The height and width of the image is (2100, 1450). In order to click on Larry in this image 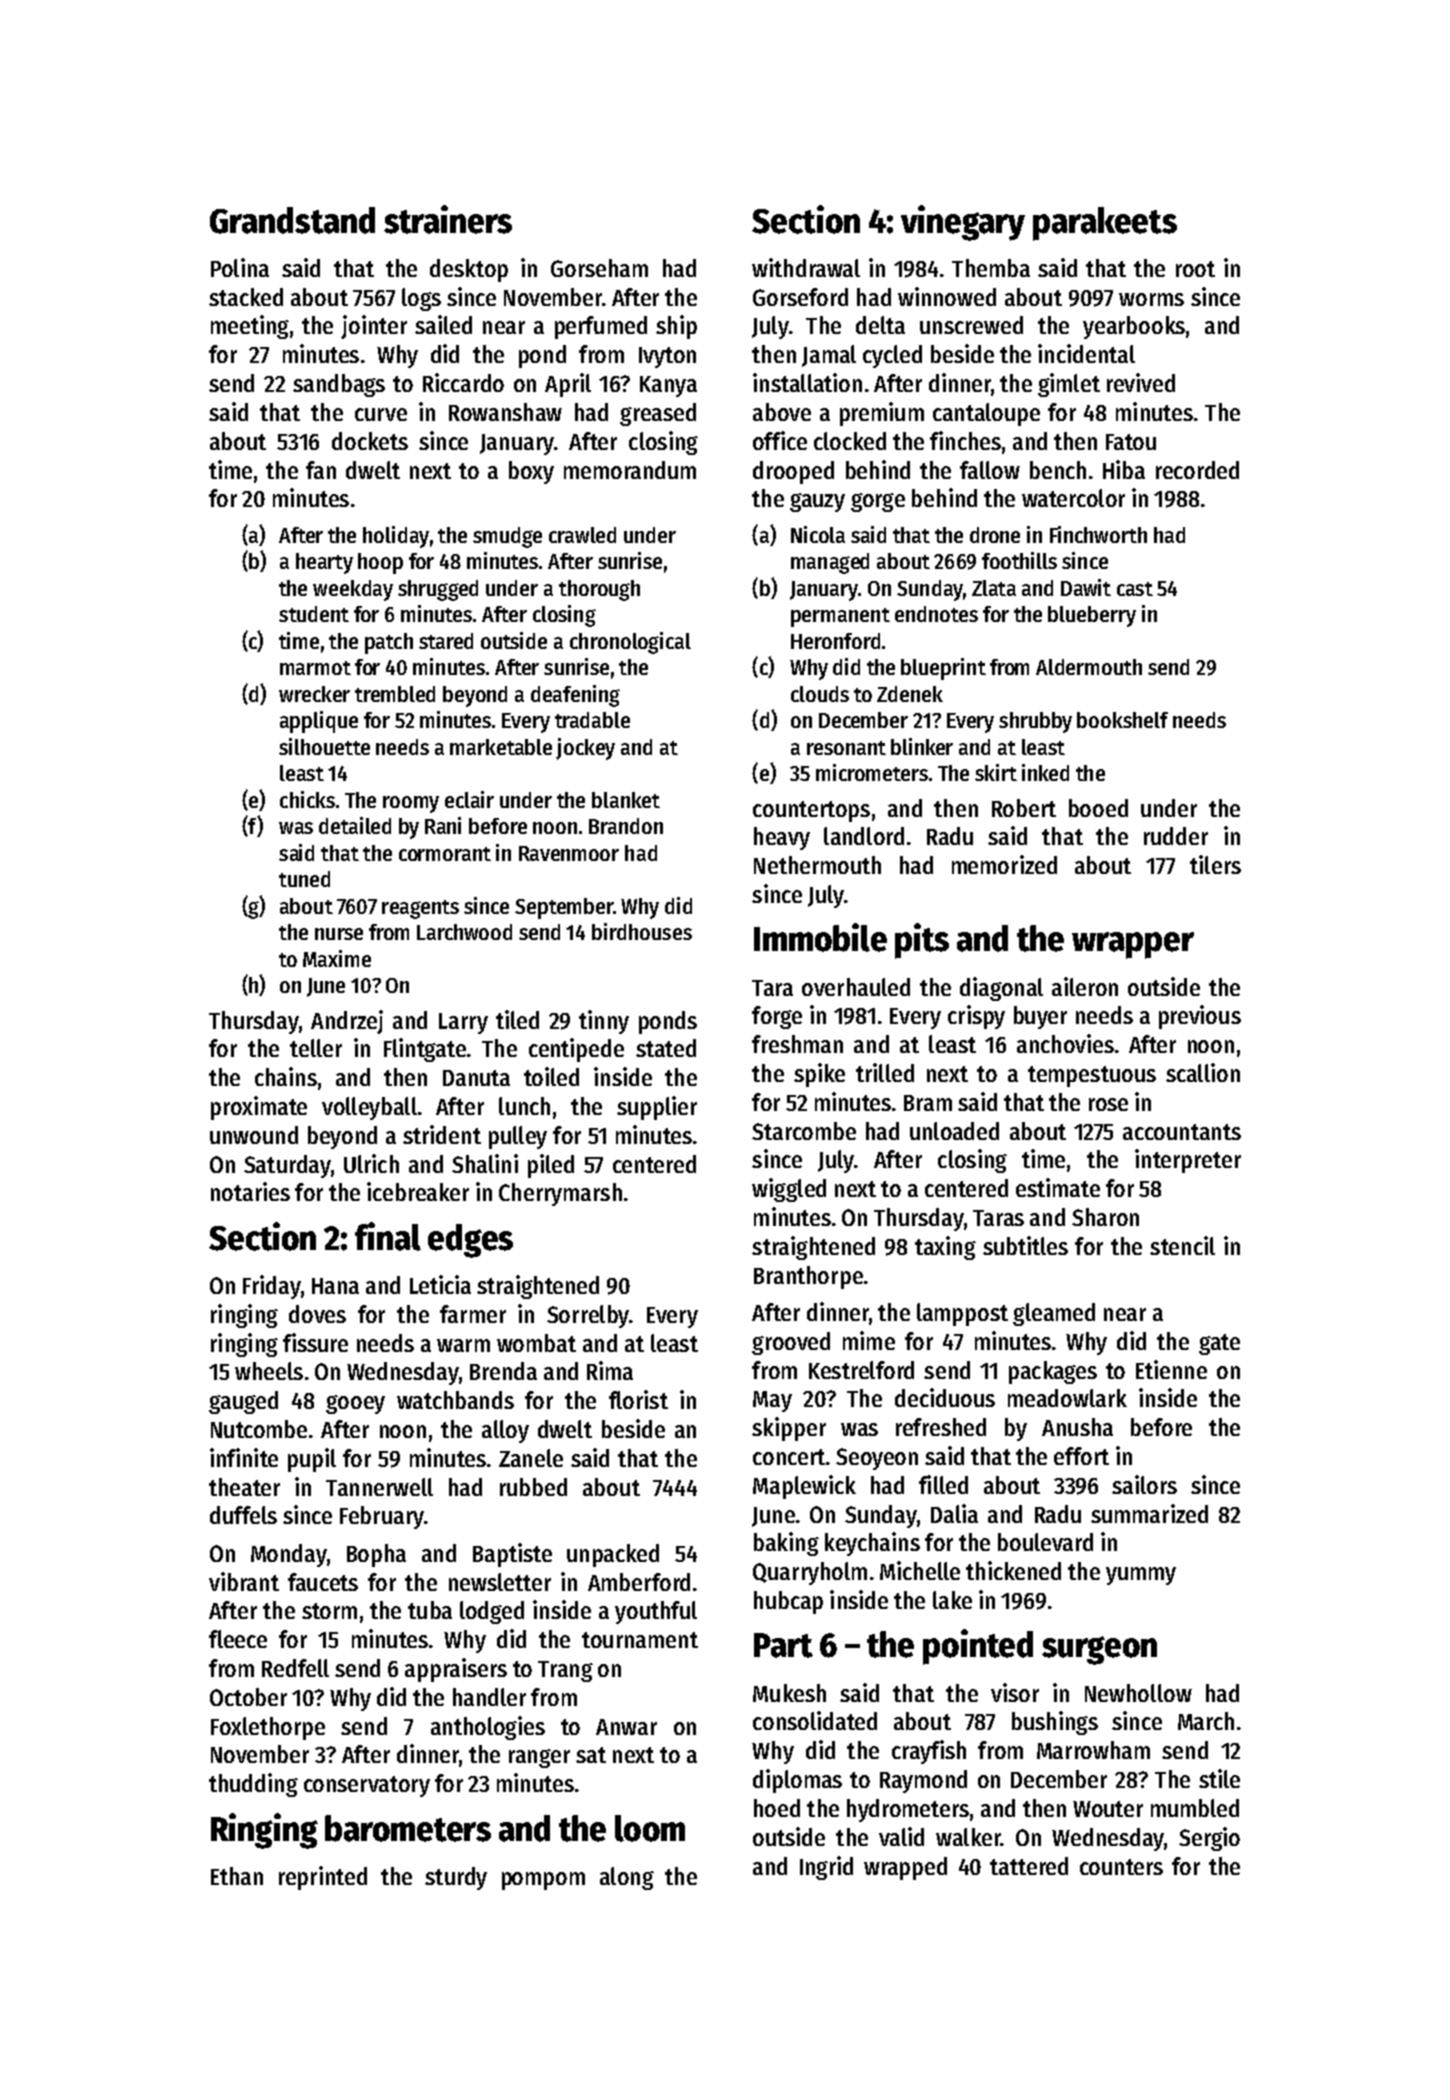, I will do `click(463, 1023)`.
